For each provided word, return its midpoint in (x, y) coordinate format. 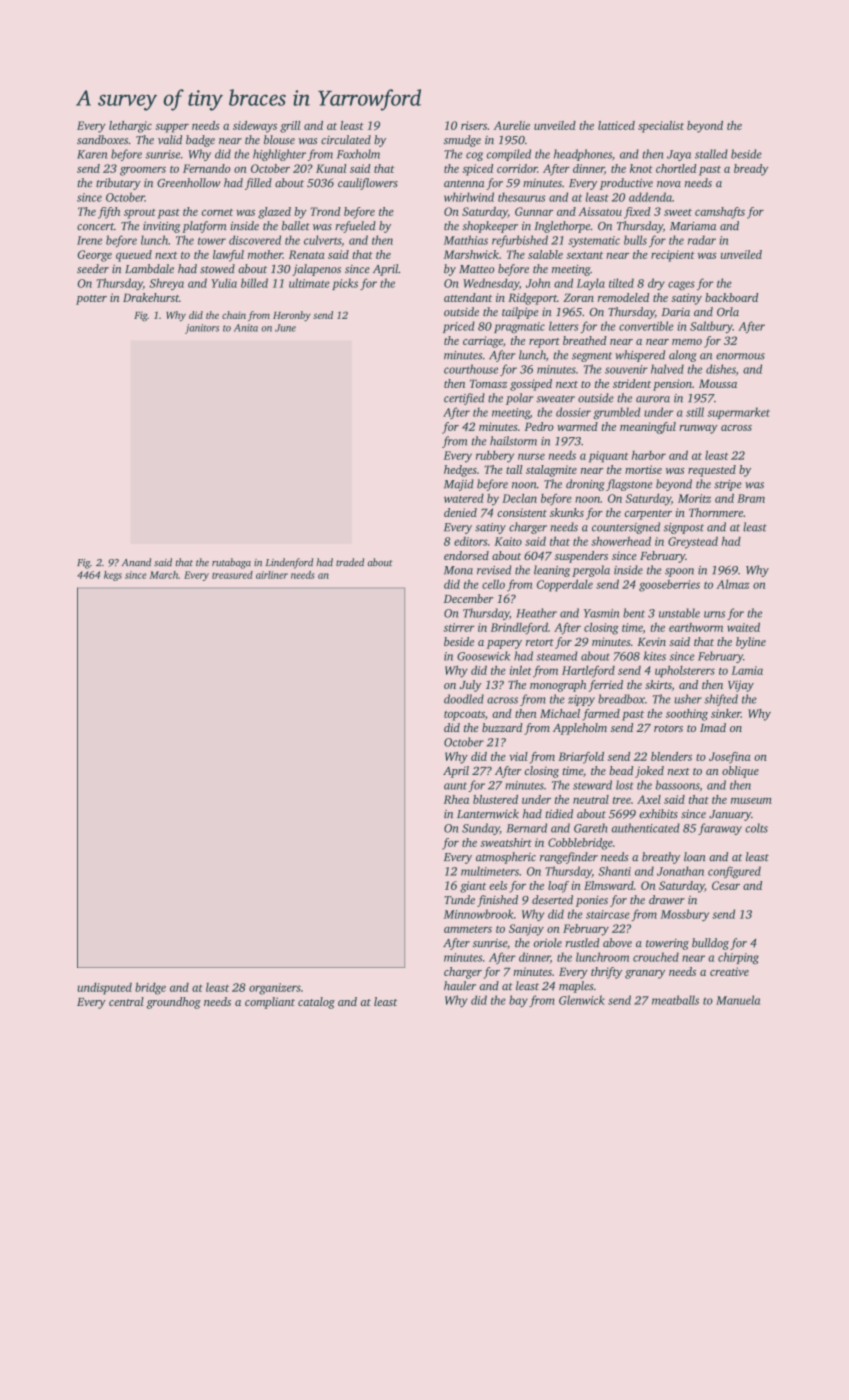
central (126, 1001)
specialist (661, 127)
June (285, 328)
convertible (646, 326)
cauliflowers (368, 184)
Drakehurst (151, 297)
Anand (136, 562)
